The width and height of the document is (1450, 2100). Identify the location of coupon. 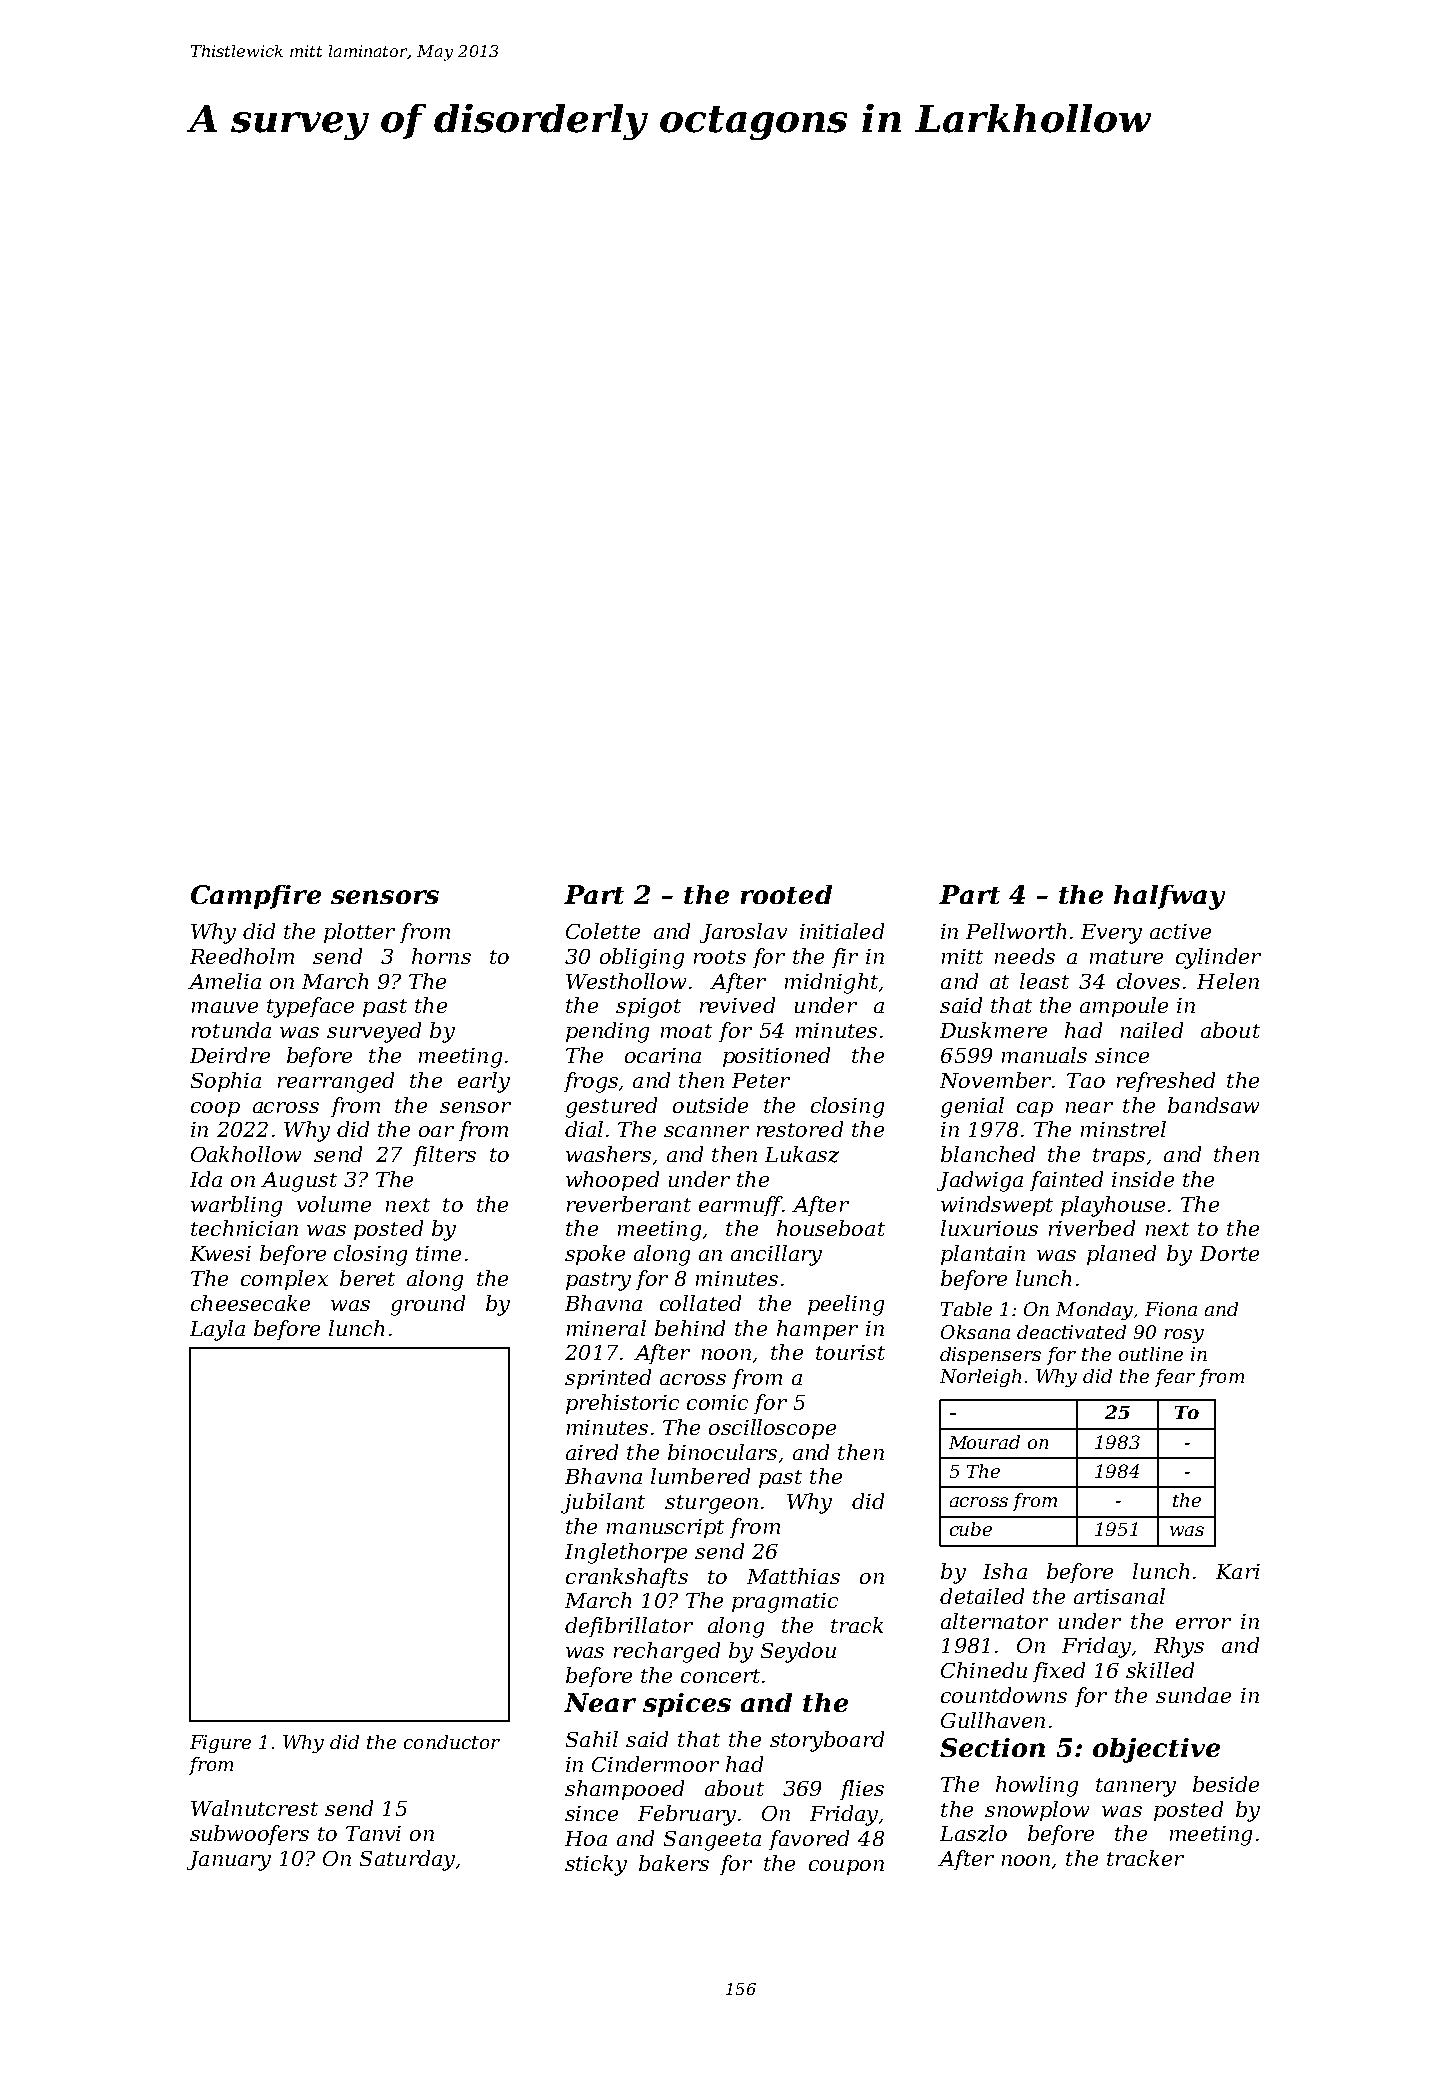
(846, 1867).
